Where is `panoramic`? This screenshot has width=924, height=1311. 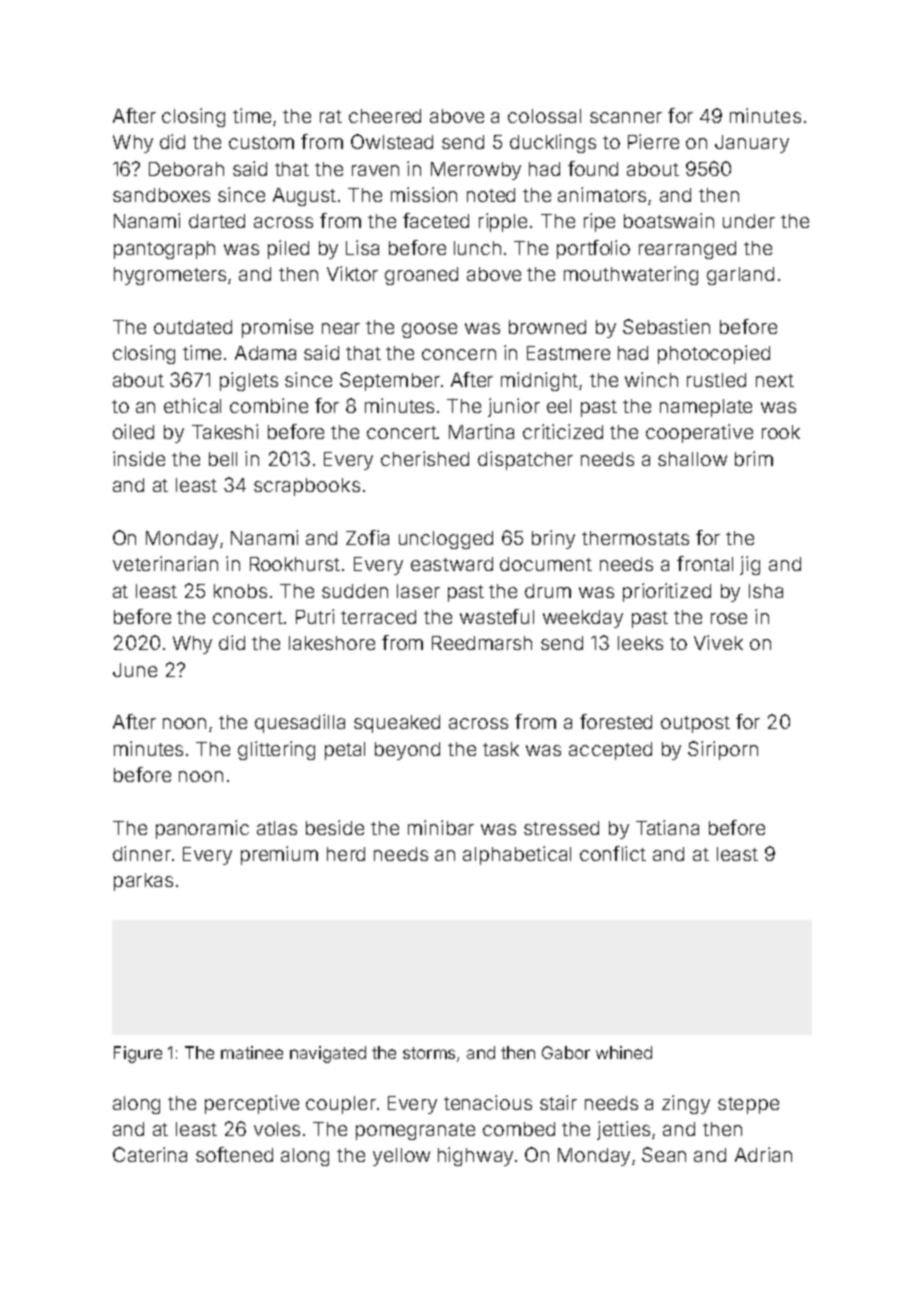
panoramic is located at coordinates (202, 829).
